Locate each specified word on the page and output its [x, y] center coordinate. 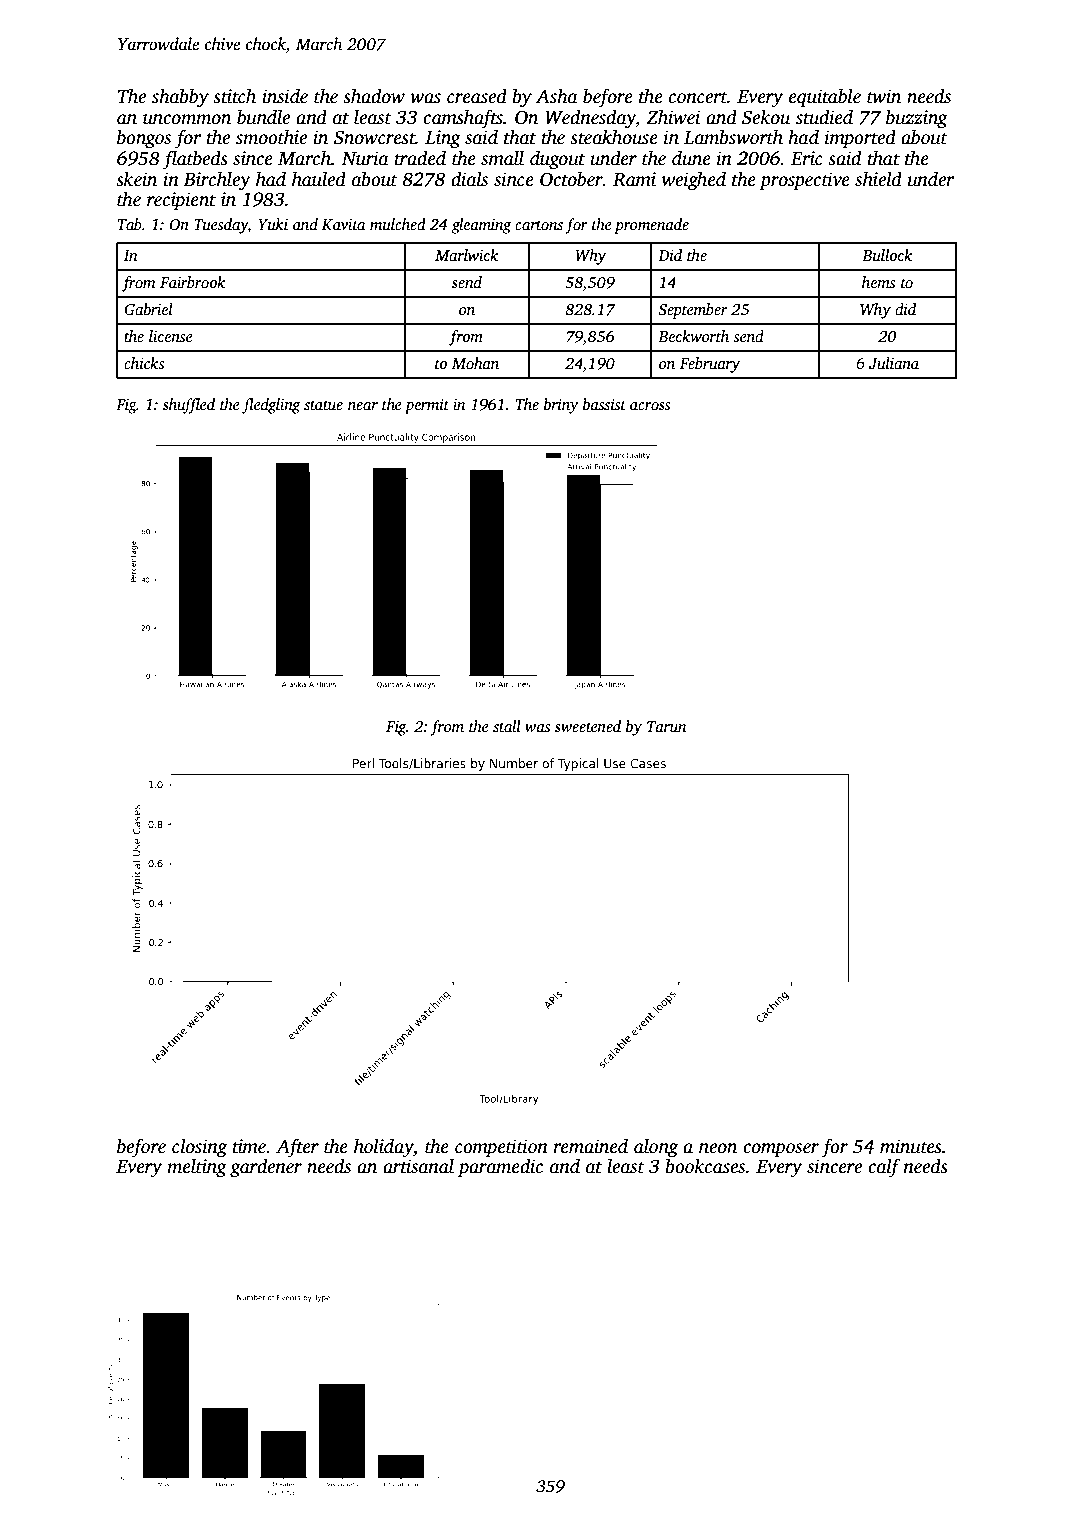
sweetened [588, 726]
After [297, 1148]
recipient [181, 201]
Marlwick [466, 255]
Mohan [475, 363]
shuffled [189, 406]
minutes [911, 1146]
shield [878, 179]
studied [824, 117]
